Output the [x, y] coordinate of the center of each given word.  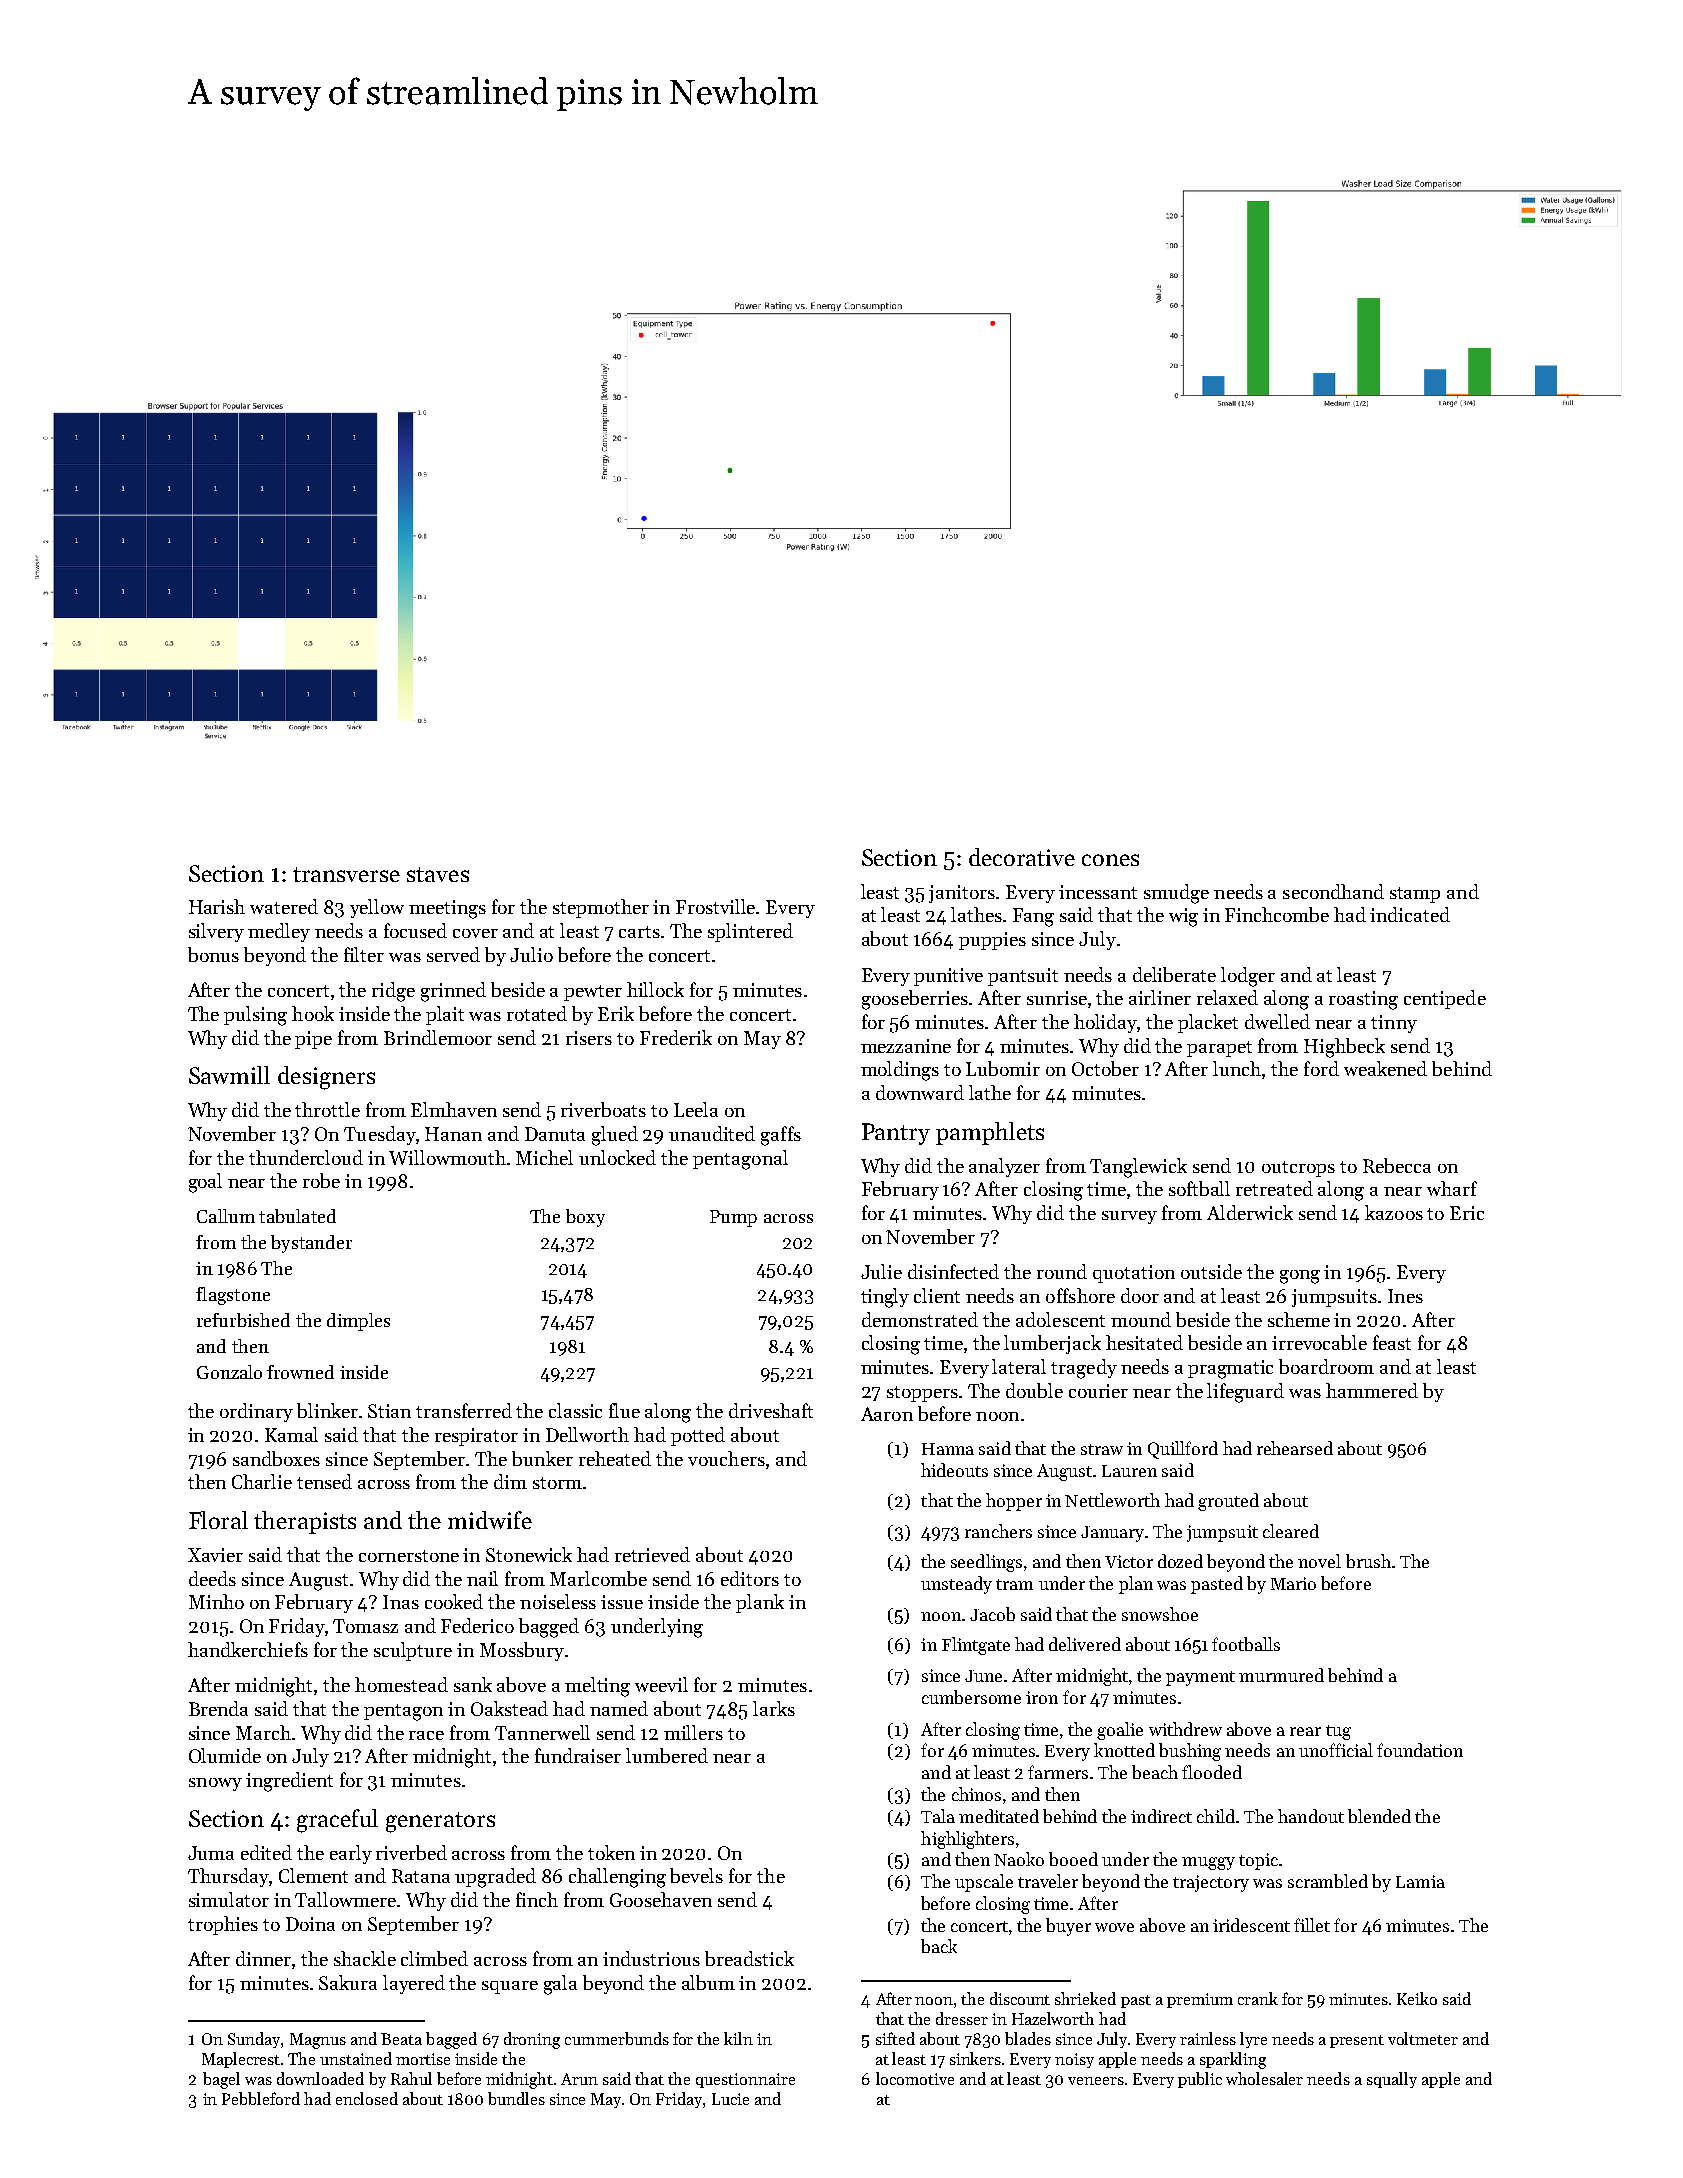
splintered [750, 932]
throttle [327, 1109]
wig [1183, 917]
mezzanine [906, 1046]
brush [1368, 1561]
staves [438, 874]
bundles [516, 2098]
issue [622, 1602]
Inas [401, 1602]
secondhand [1333, 891]
